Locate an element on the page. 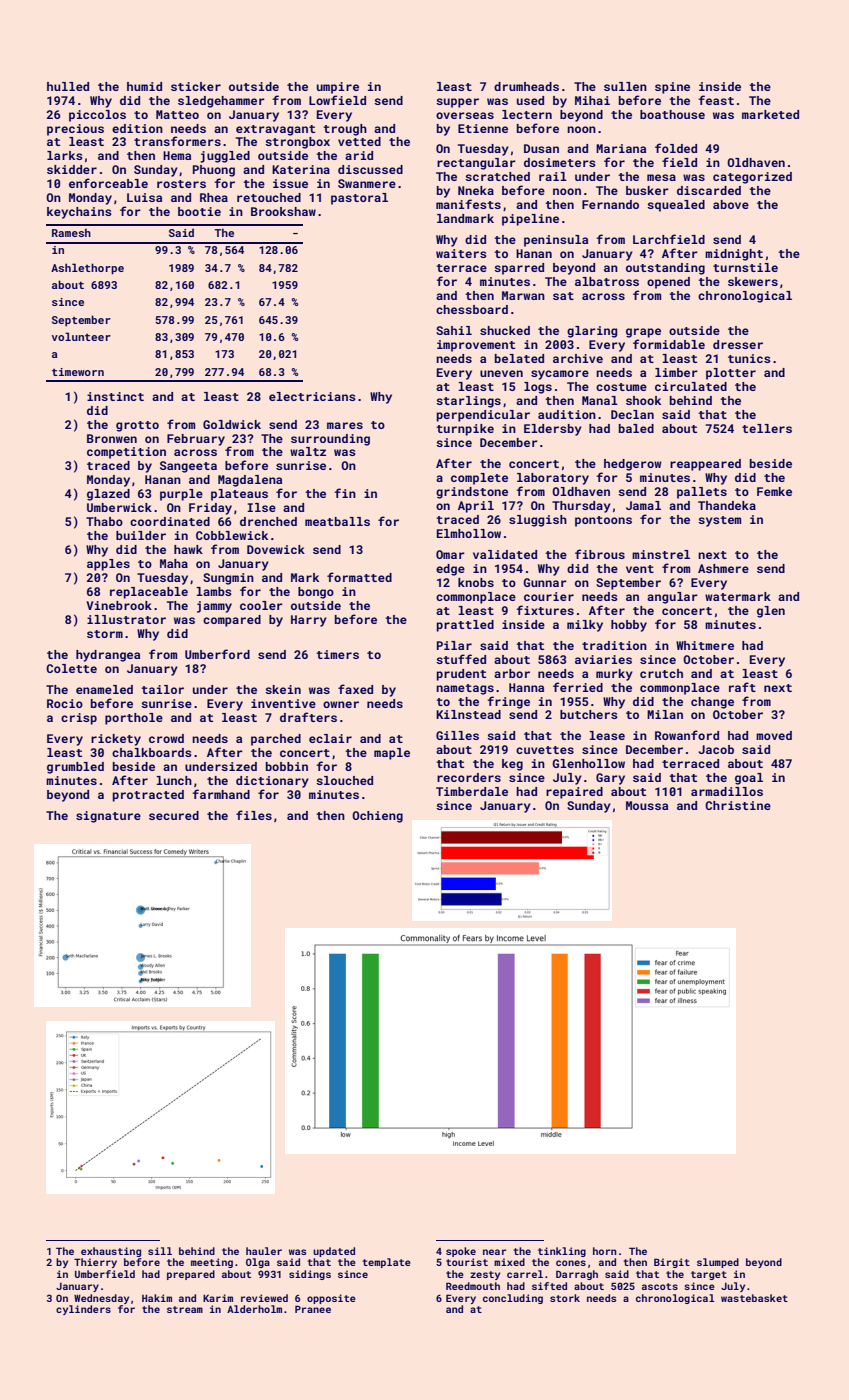 This document has width=849, height=1400. apples is located at coordinates (108, 565).
